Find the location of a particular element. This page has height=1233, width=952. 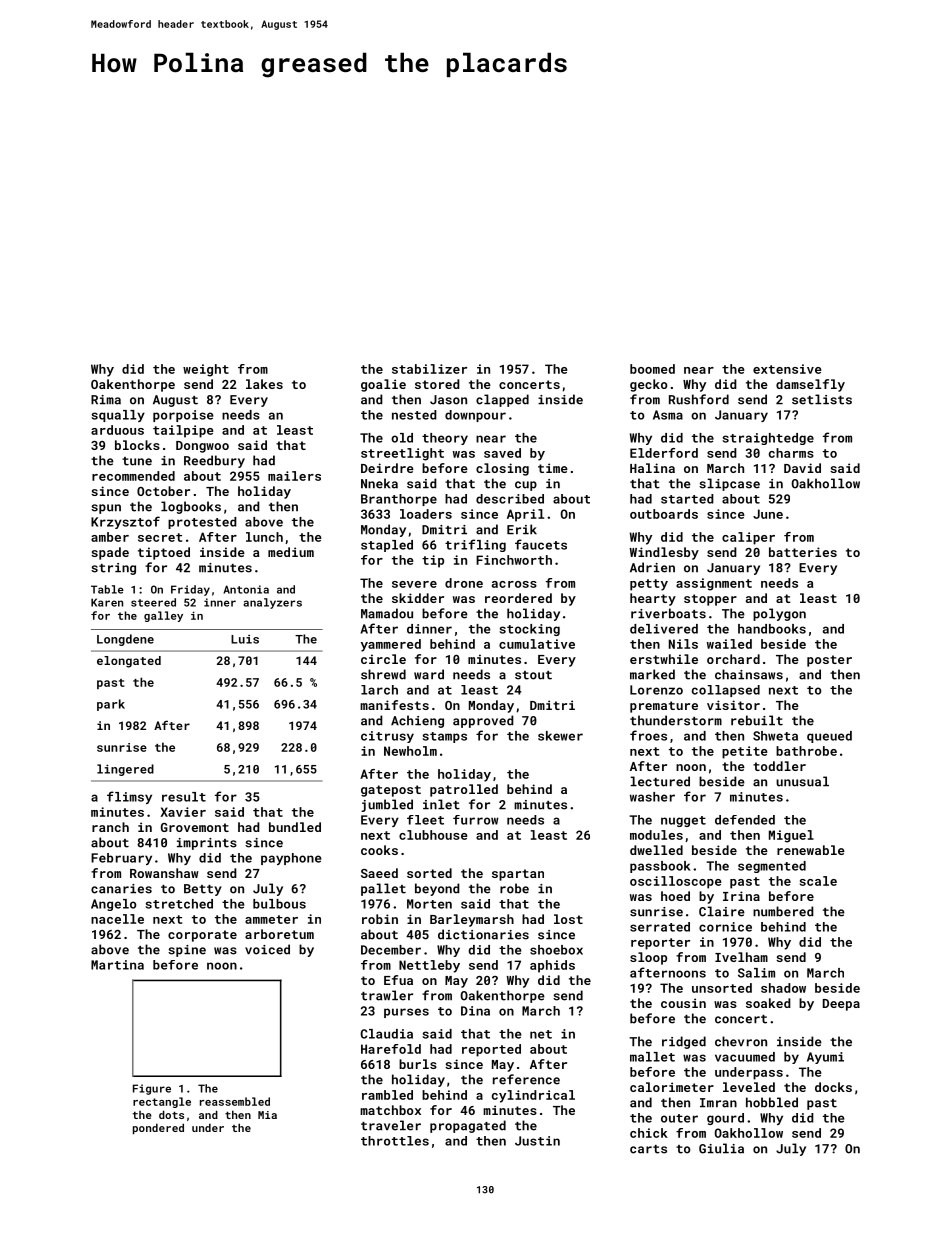

cylindrical is located at coordinates (533, 1096).
